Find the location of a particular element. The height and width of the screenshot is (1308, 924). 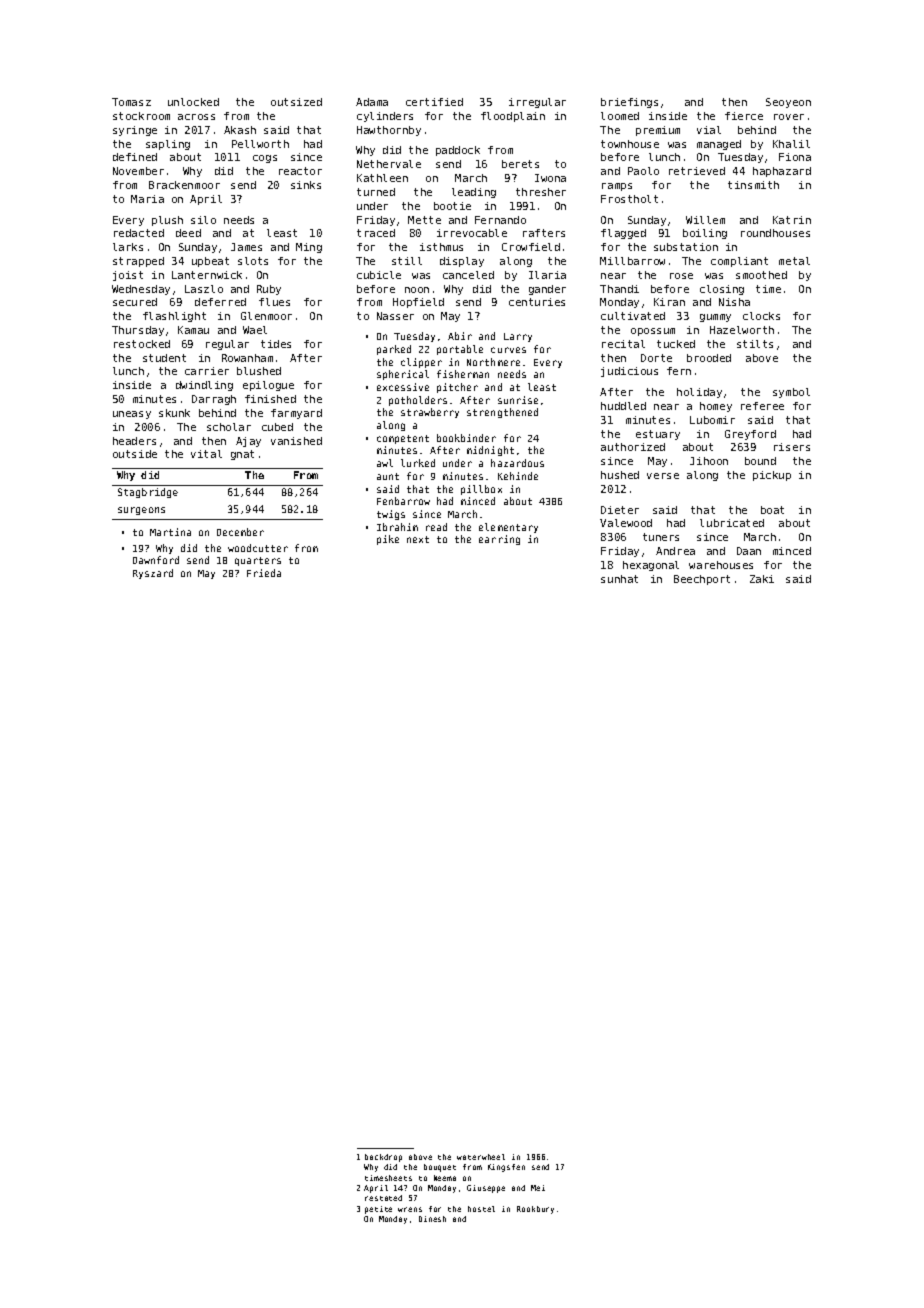

backdrop is located at coordinates (383, 1158).
